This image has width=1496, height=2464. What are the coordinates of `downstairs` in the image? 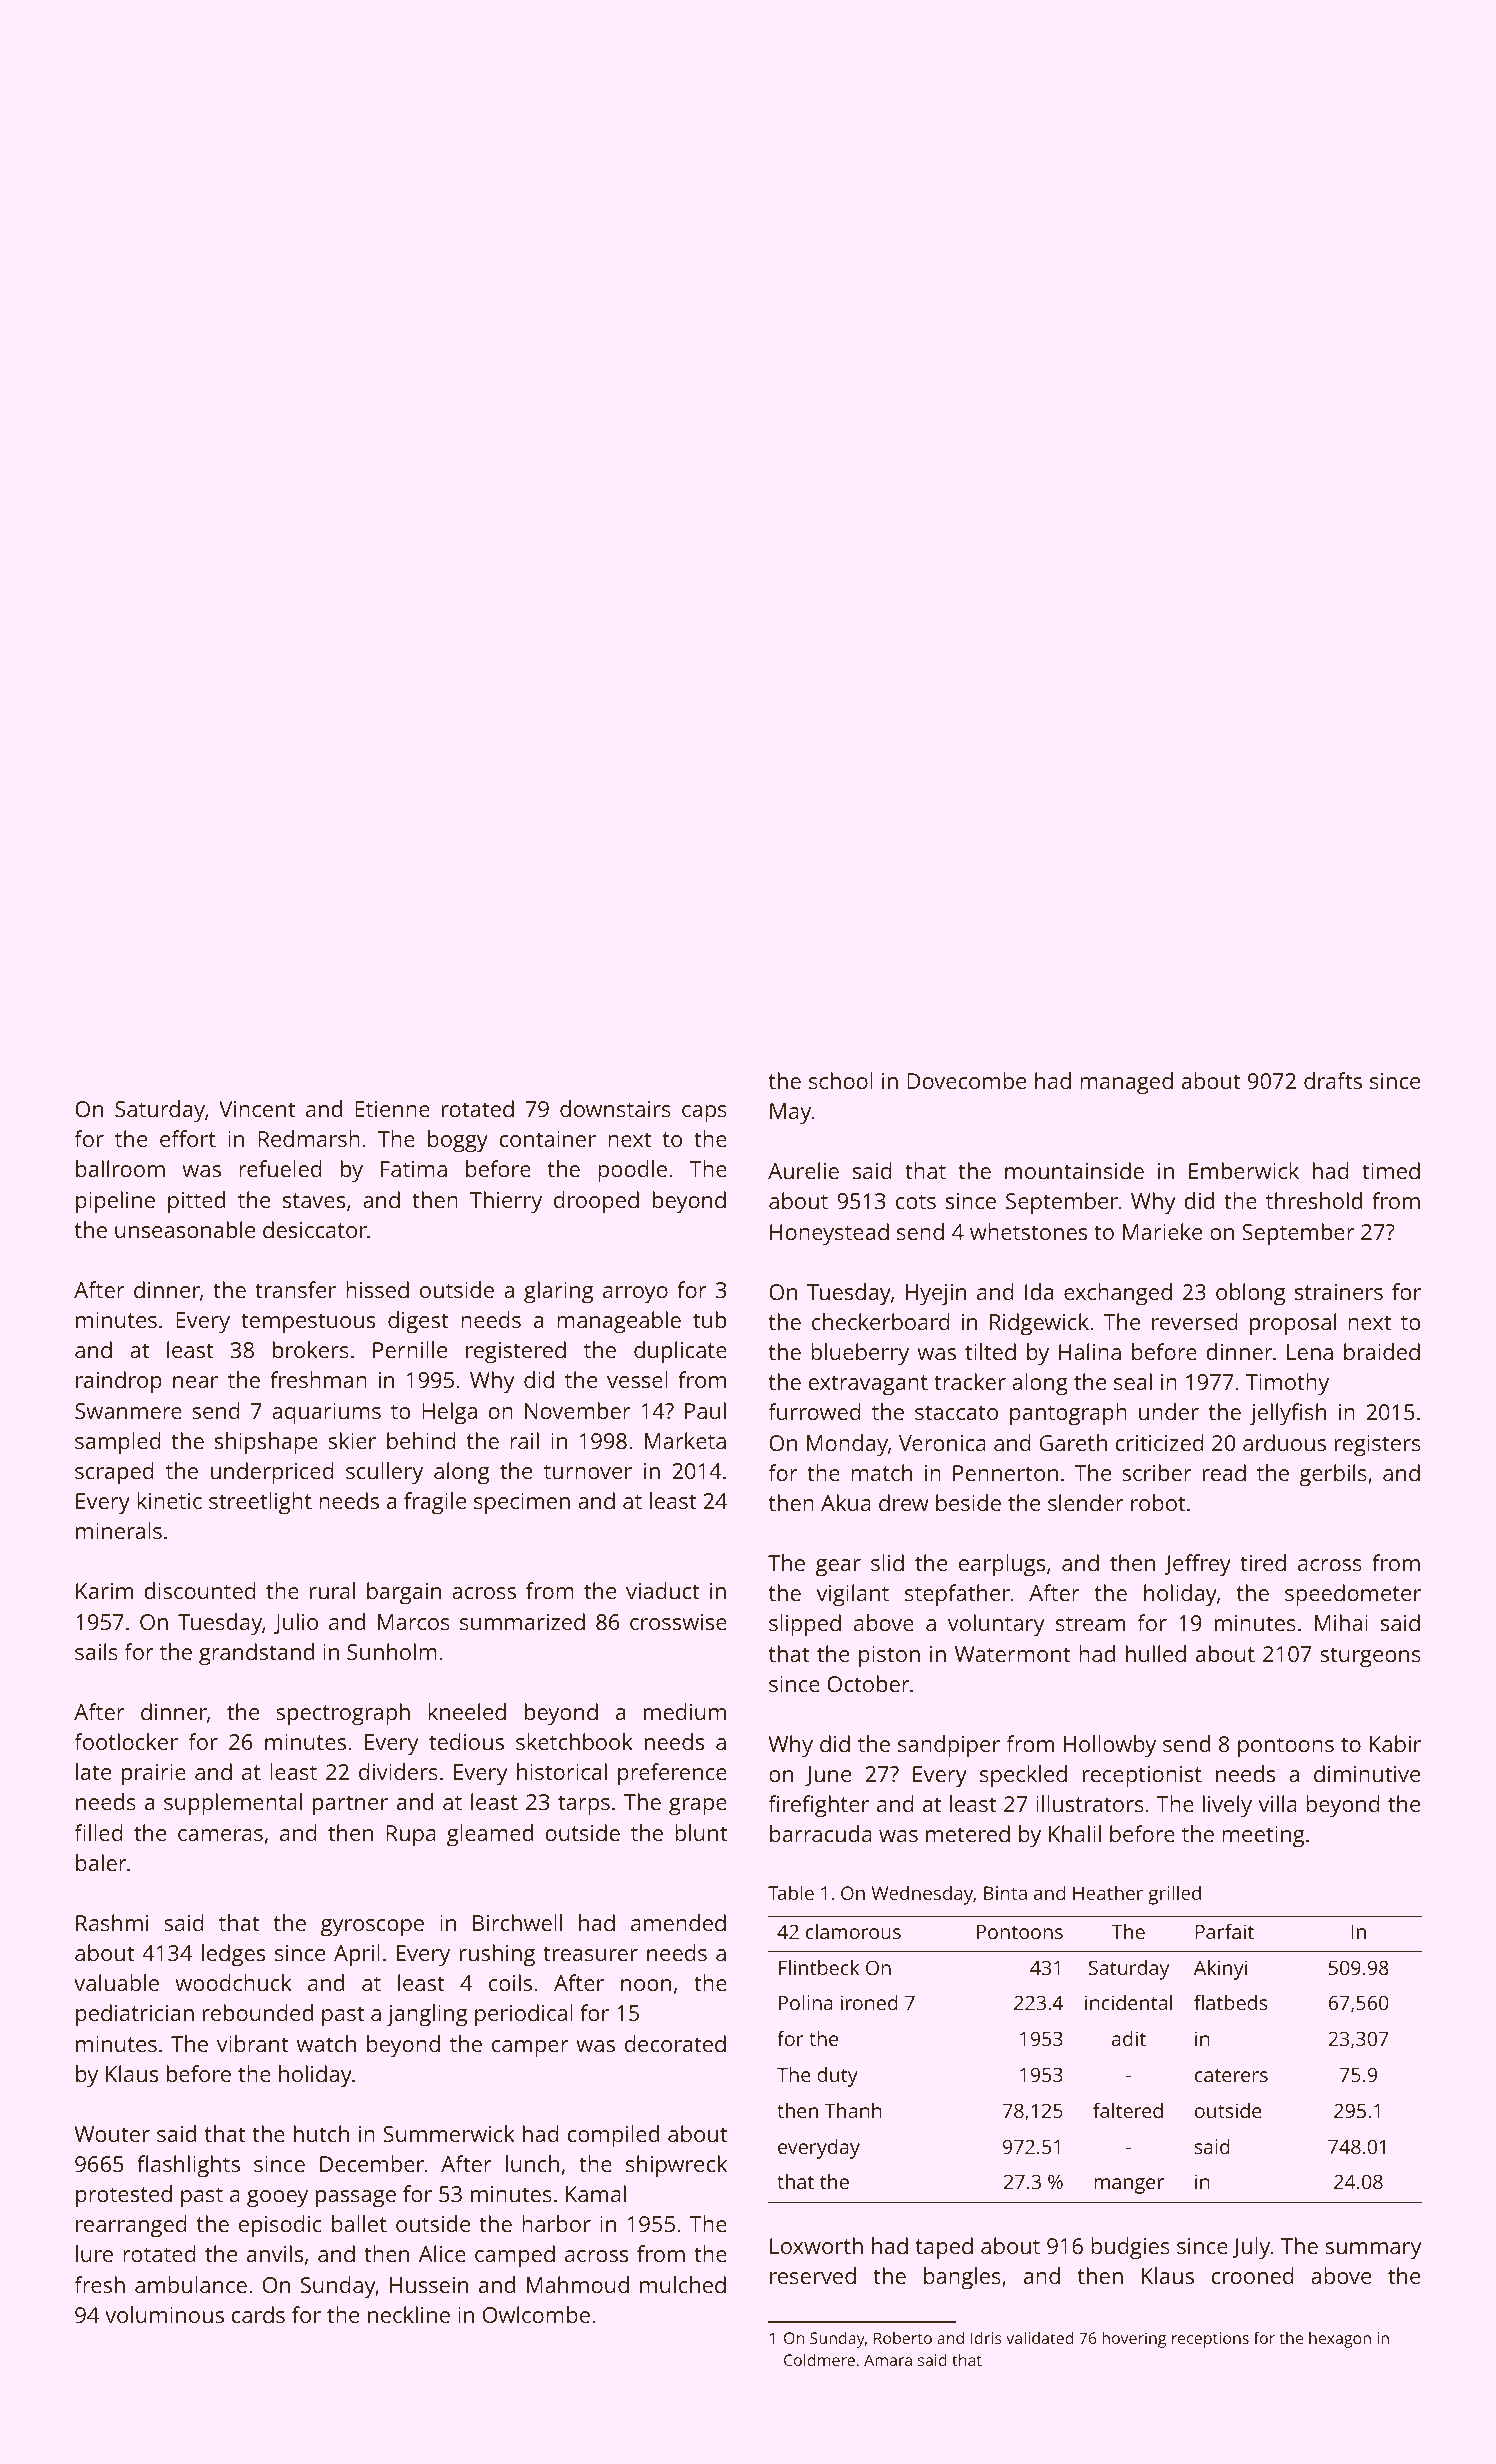 It's located at (615, 1108).
